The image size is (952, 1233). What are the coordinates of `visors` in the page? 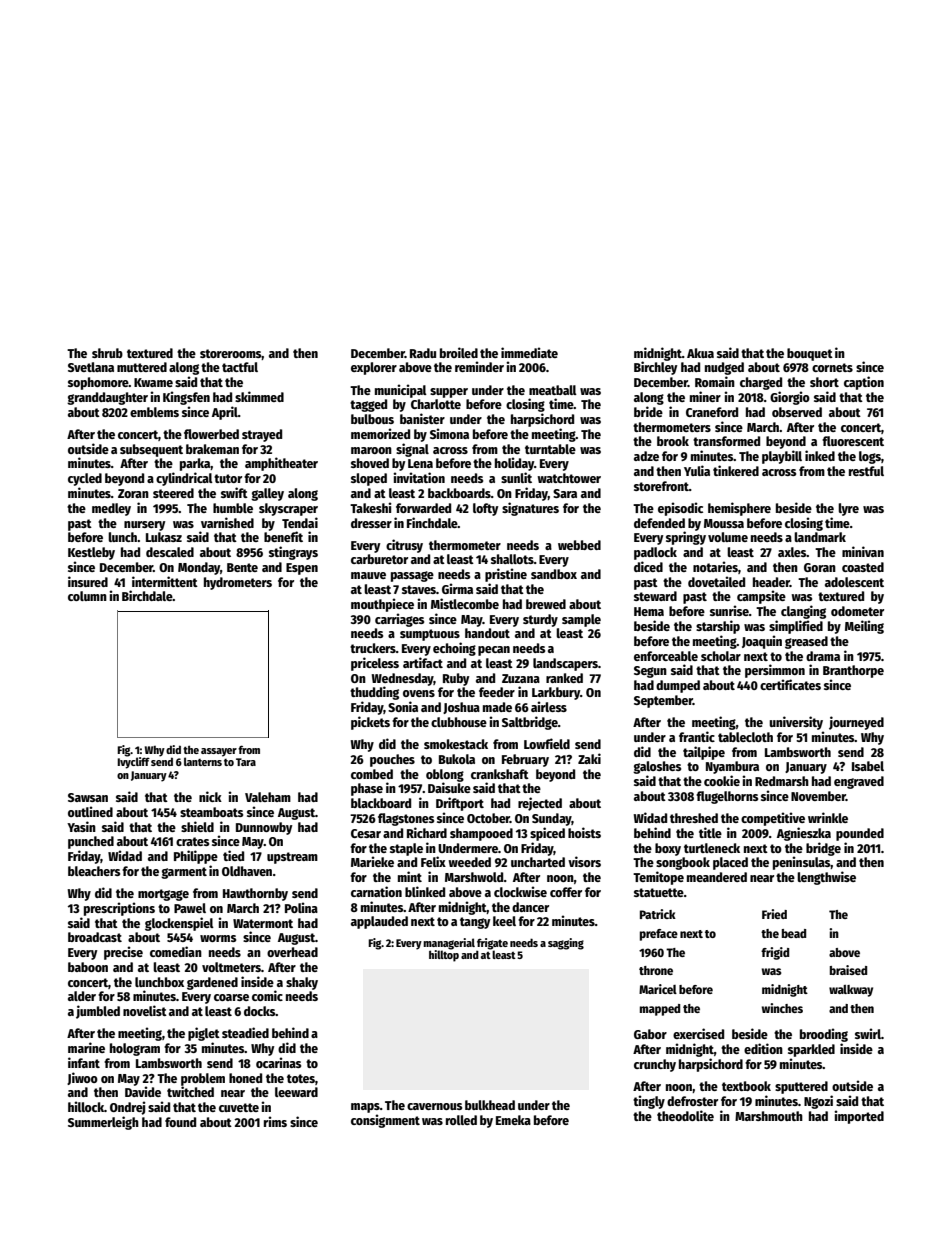 It's located at (584, 861).
